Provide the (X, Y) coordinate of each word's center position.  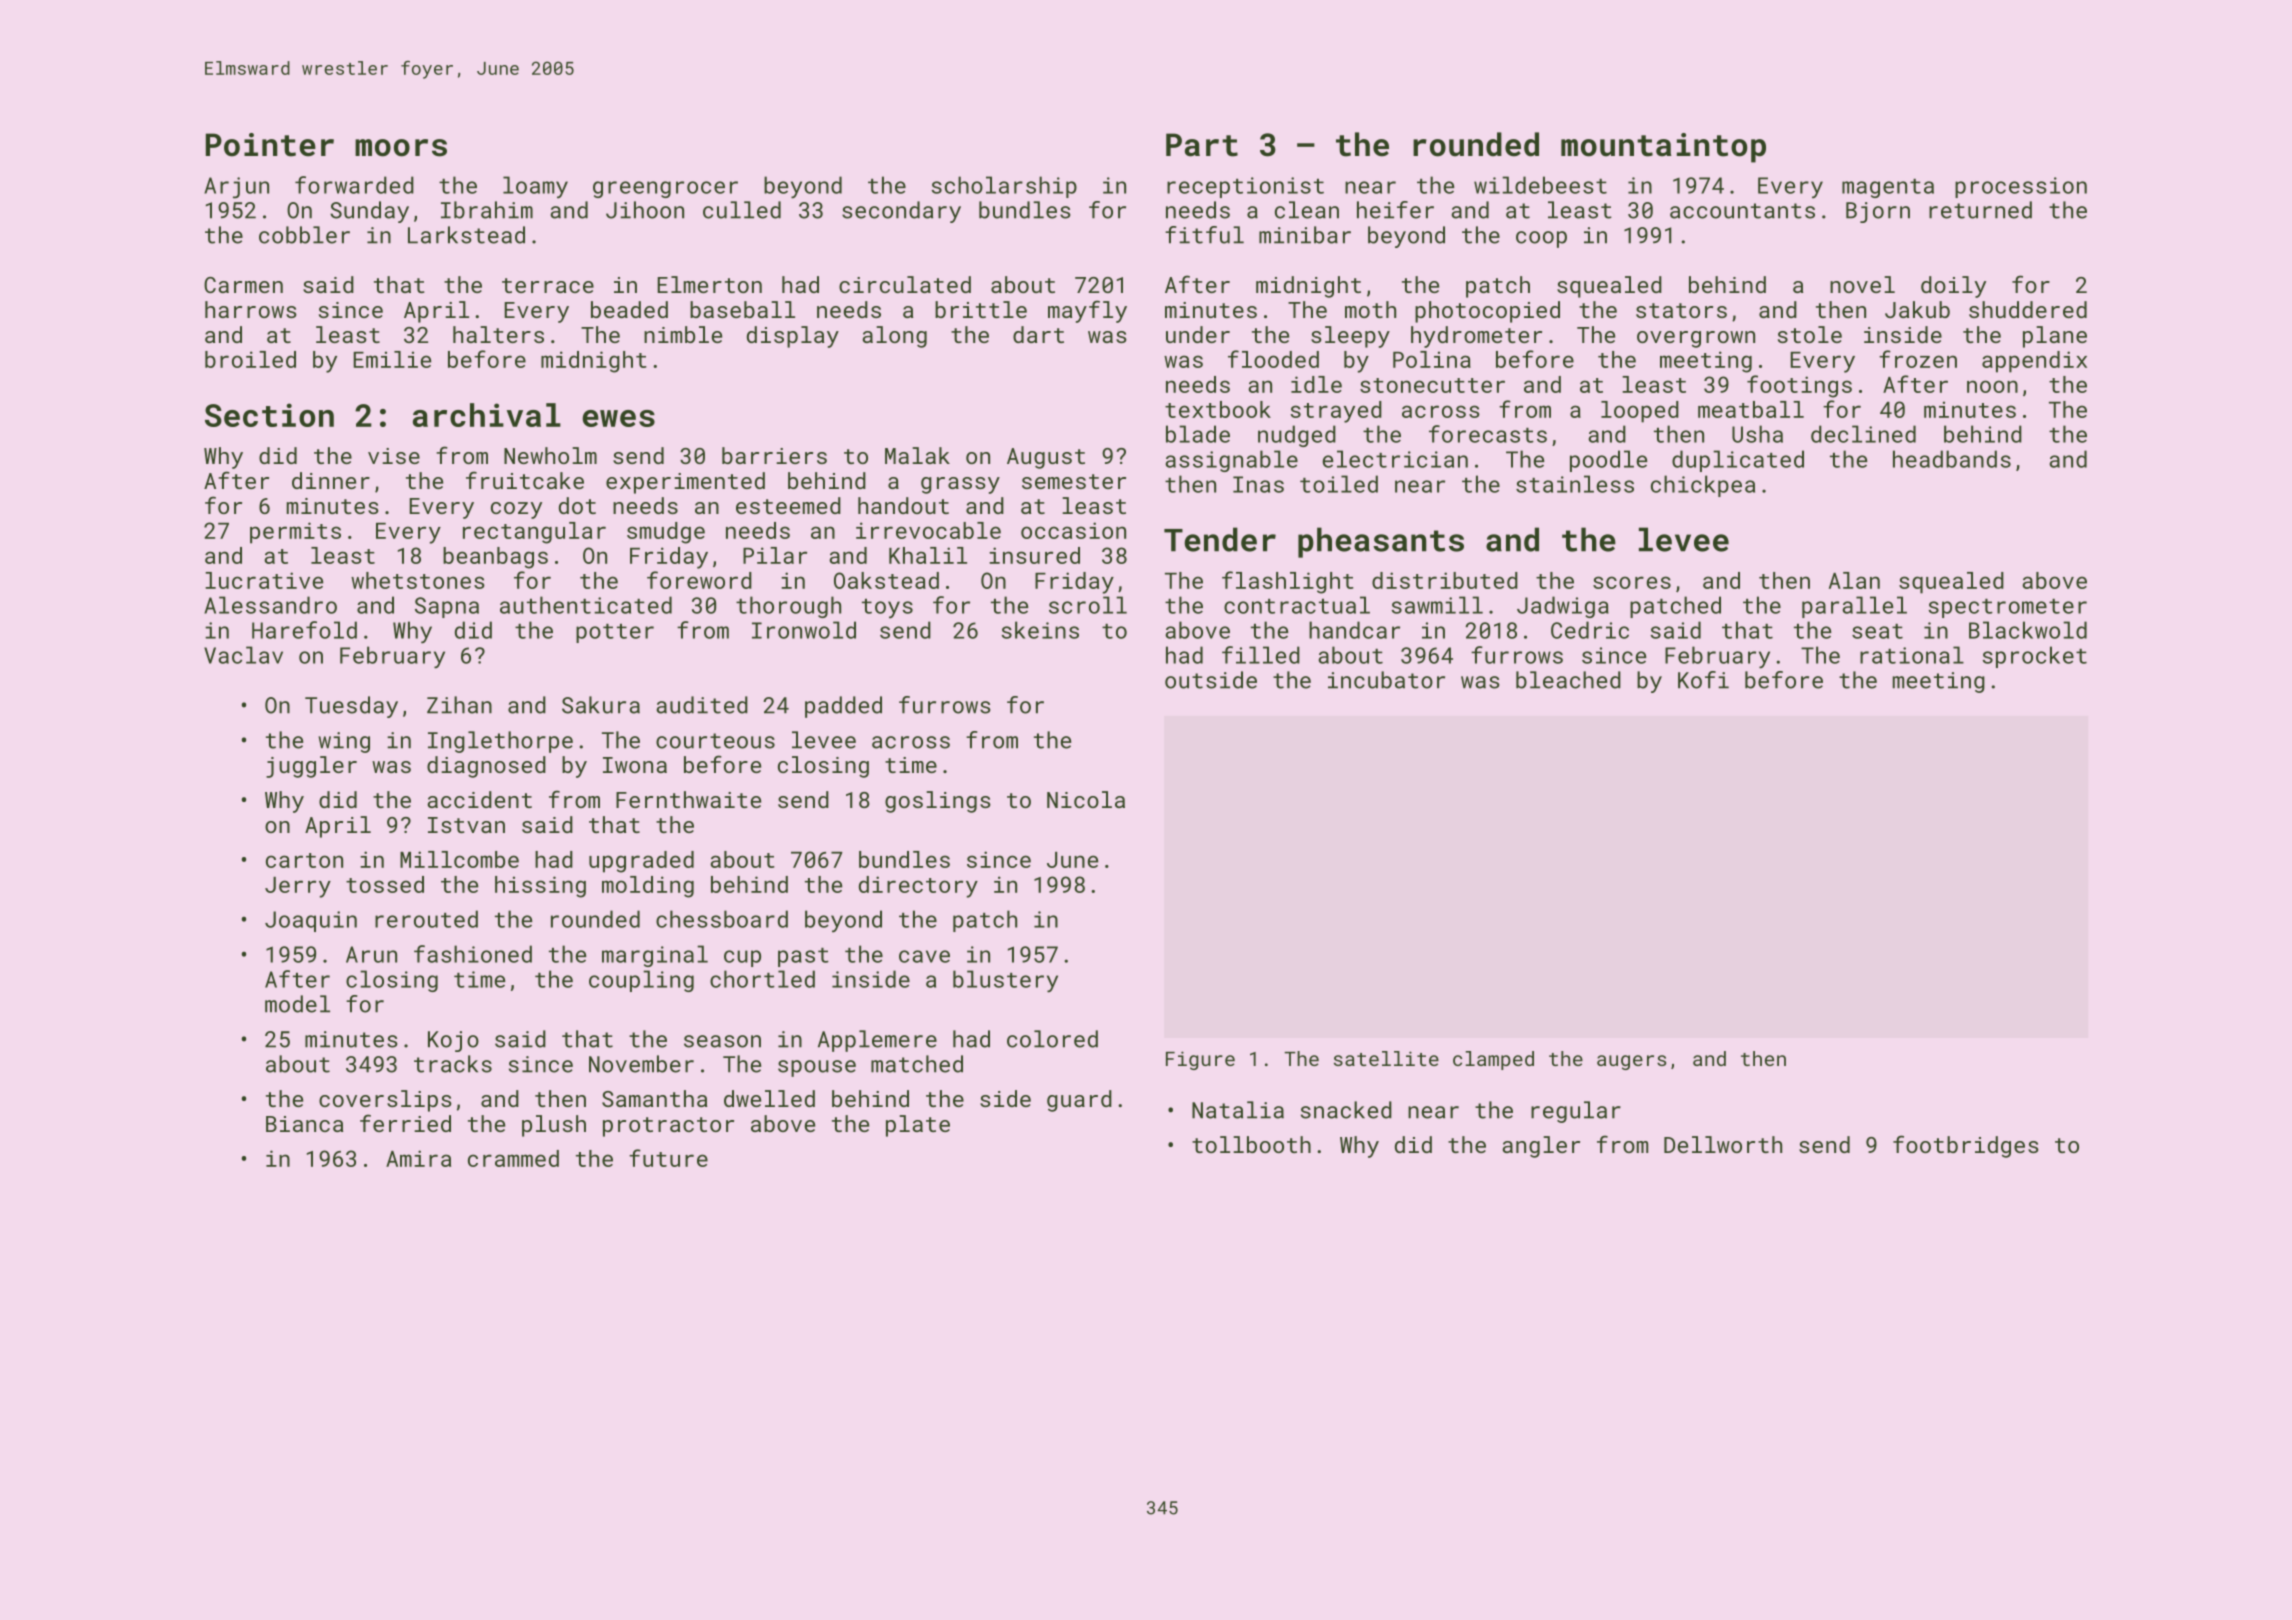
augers (1631, 1062)
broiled (250, 359)
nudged (1297, 436)
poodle (1608, 461)
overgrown (1696, 339)
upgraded (641, 862)
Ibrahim (487, 210)
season (722, 1041)
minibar (1305, 235)
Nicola (1086, 799)
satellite (1386, 1058)
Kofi (1703, 680)
